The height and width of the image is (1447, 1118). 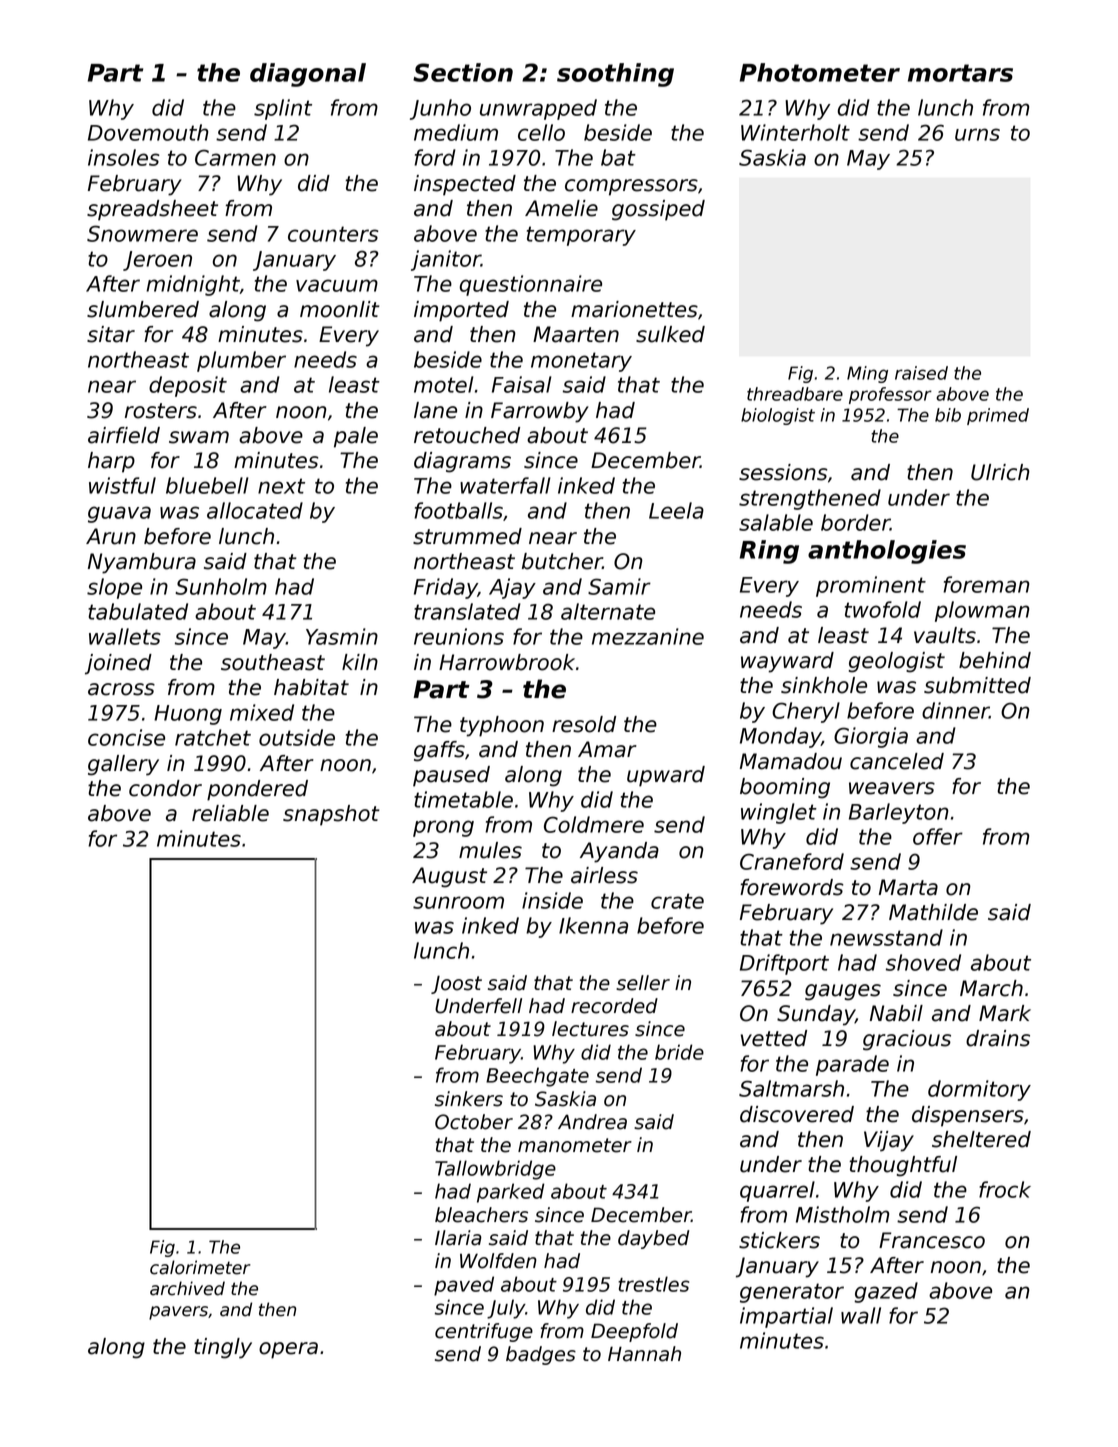 I want to click on Dovemouth, so click(x=148, y=132).
